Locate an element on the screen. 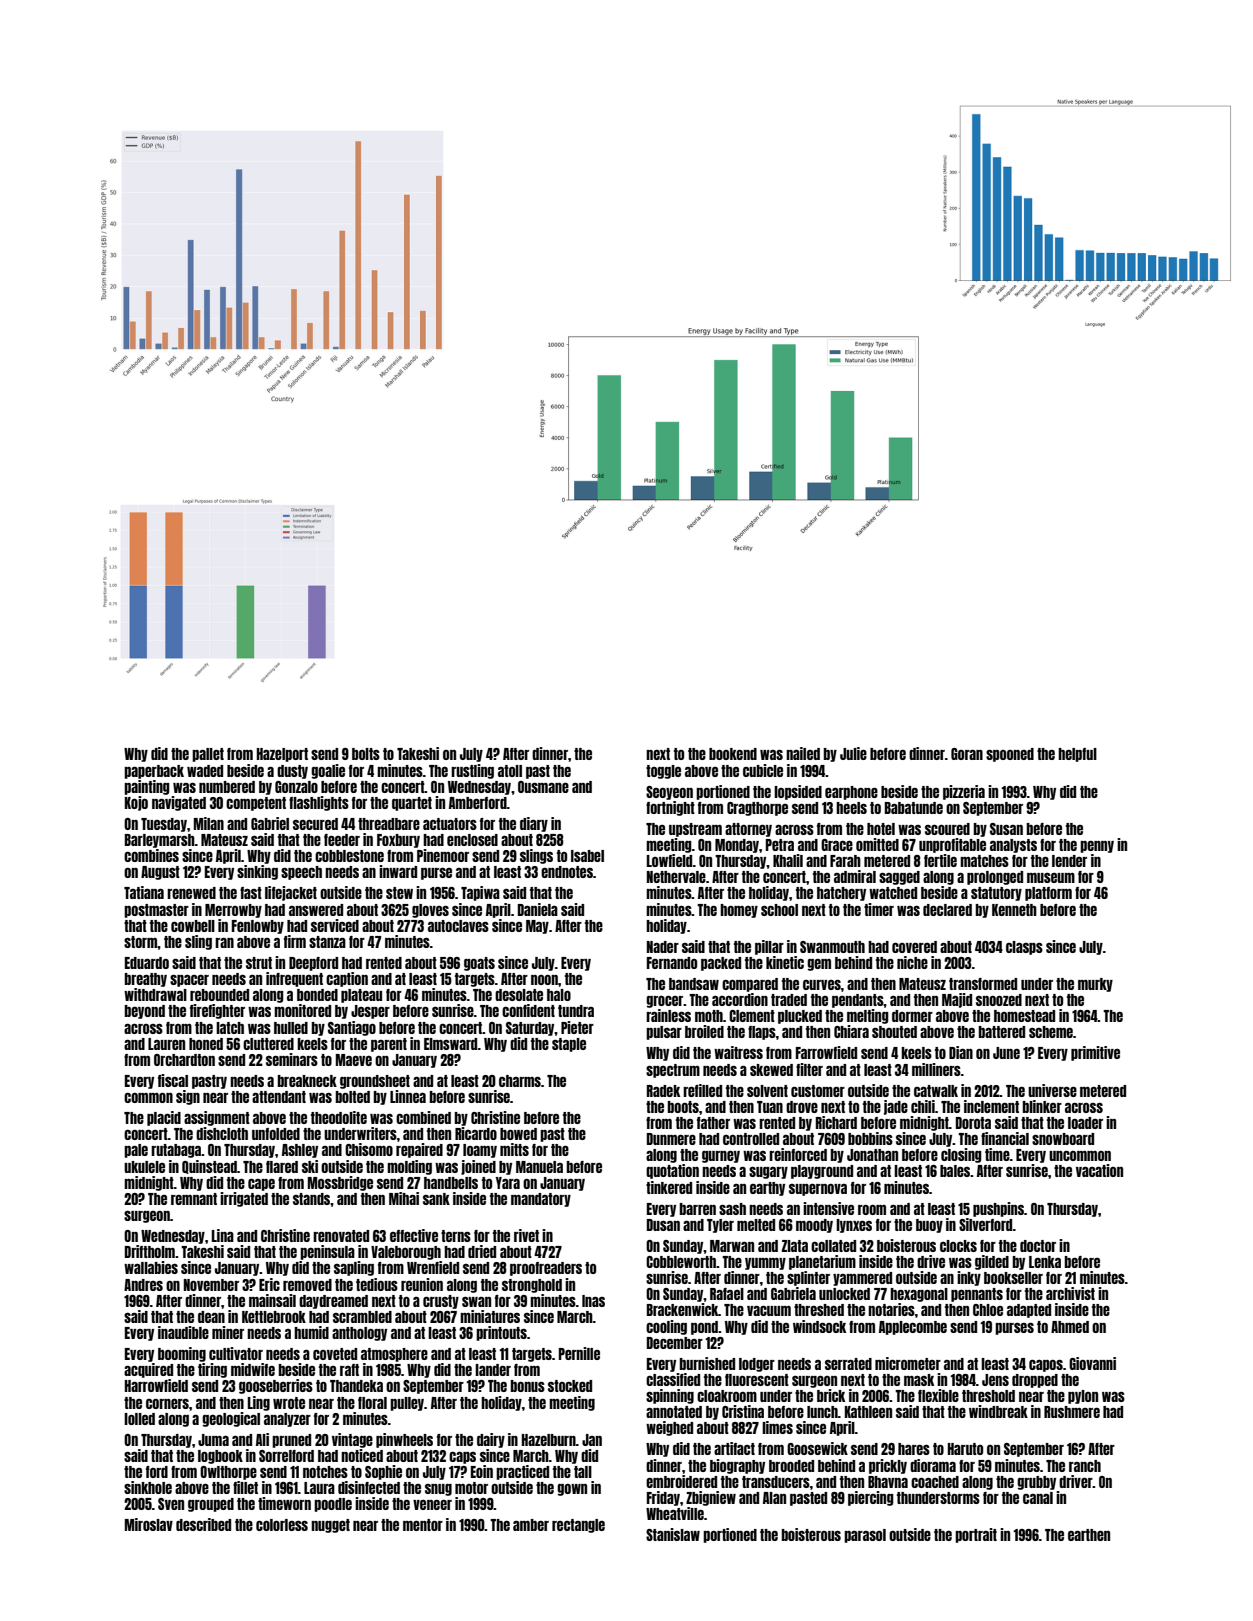 This screenshot has width=1253, height=1621. covered is located at coordinates (914, 947).
